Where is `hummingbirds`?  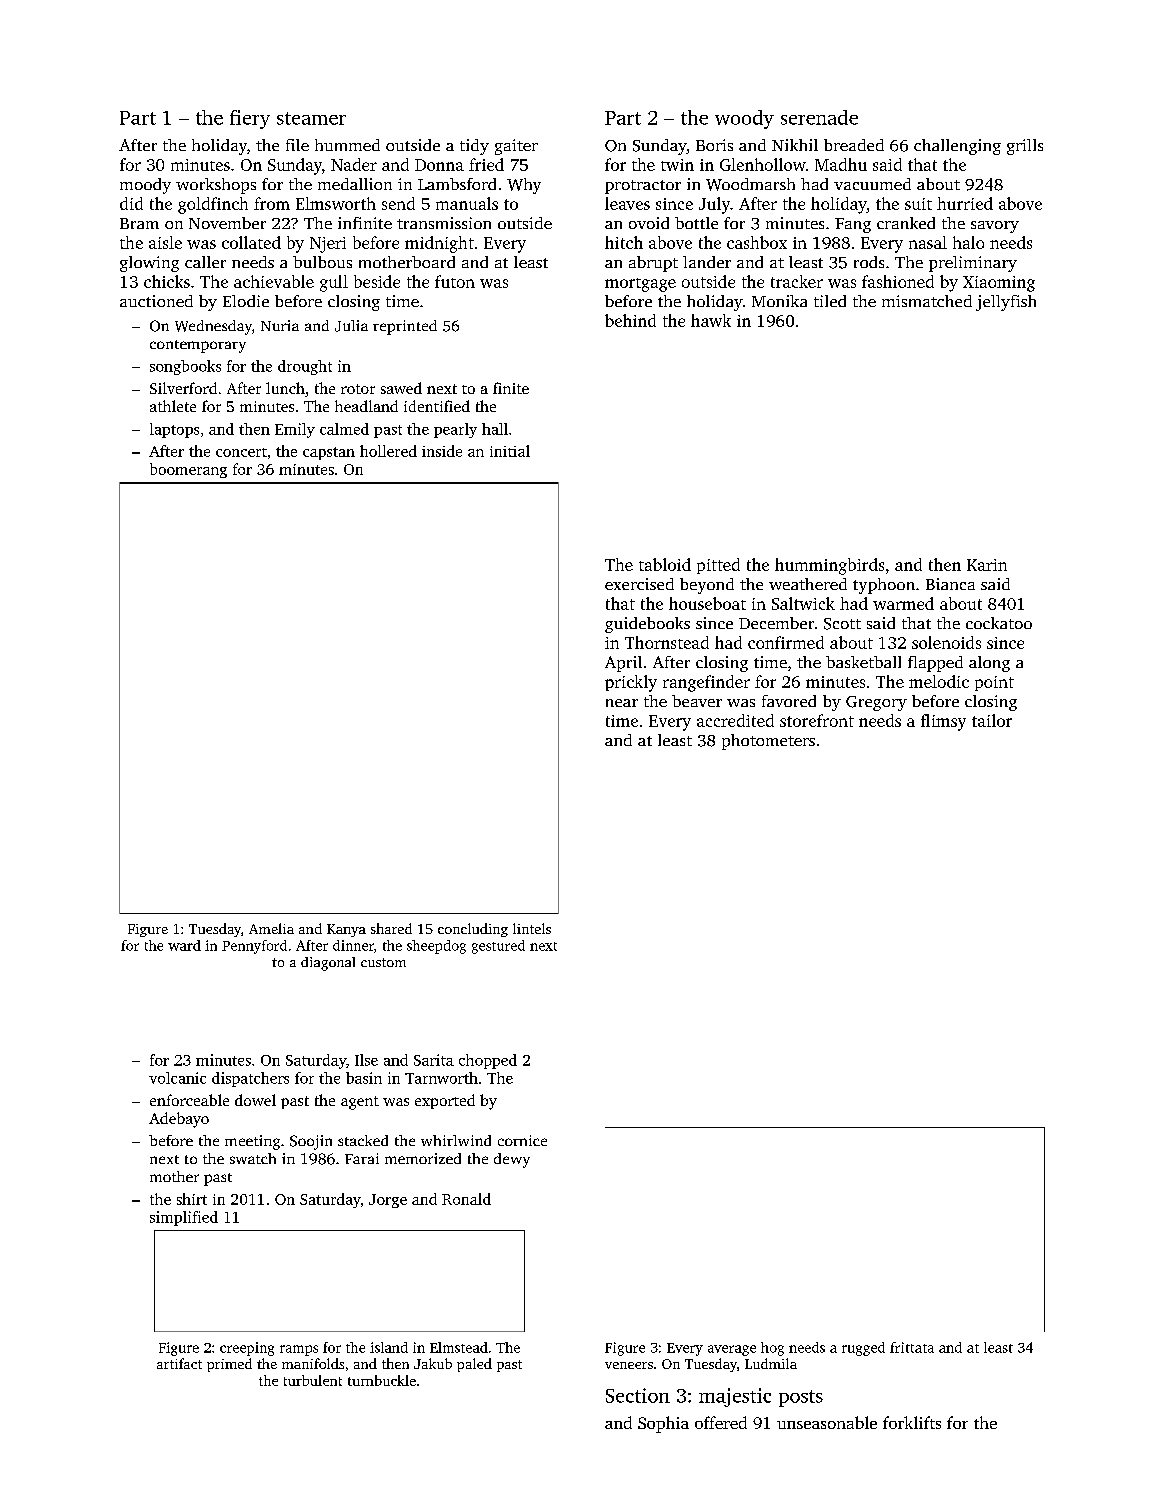
hummingbirds is located at coordinates (829, 566).
